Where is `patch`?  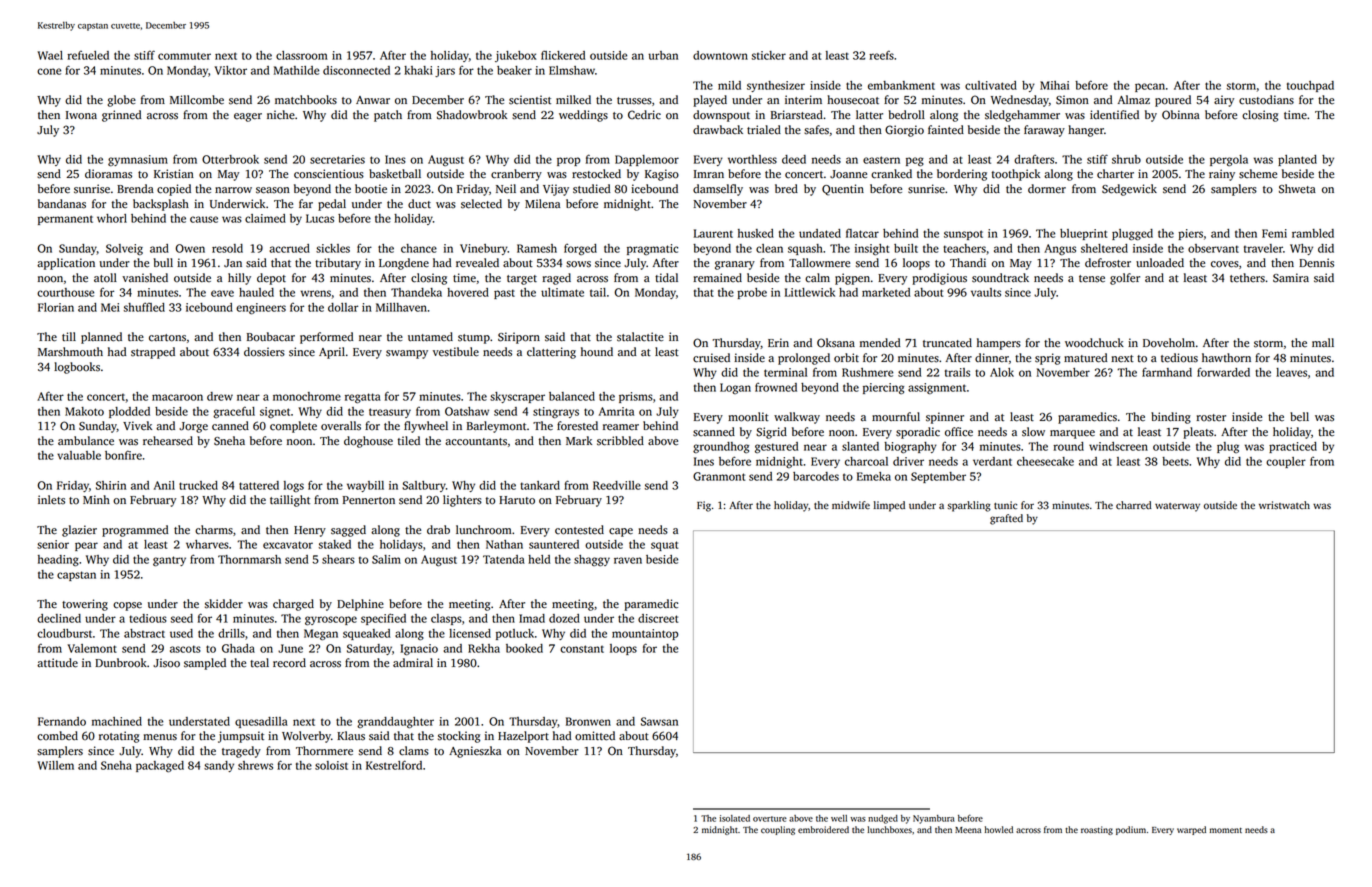 patch is located at coordinates (388, 116).
